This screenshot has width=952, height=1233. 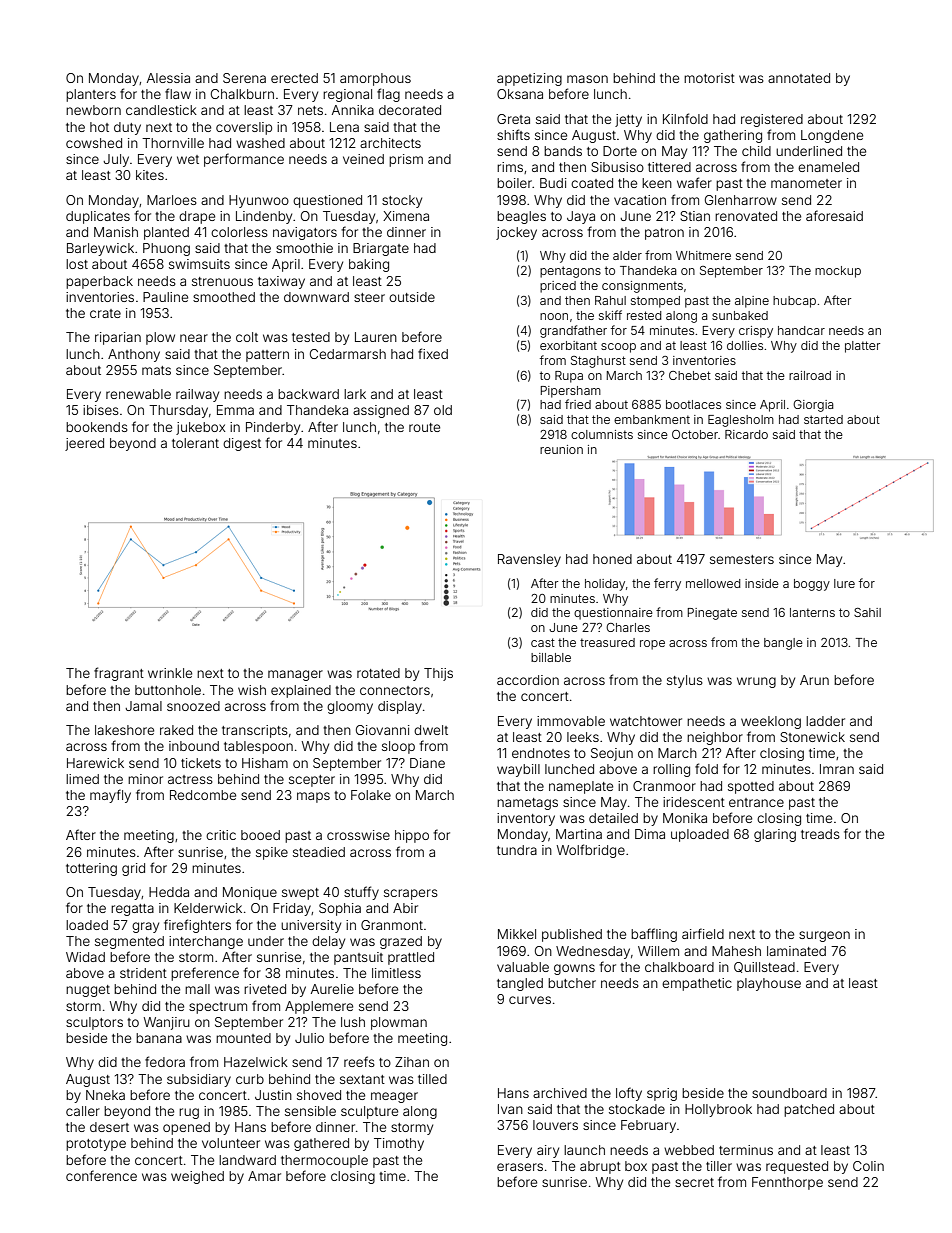 I want to click on conference, so click(x=101, y=1175).
